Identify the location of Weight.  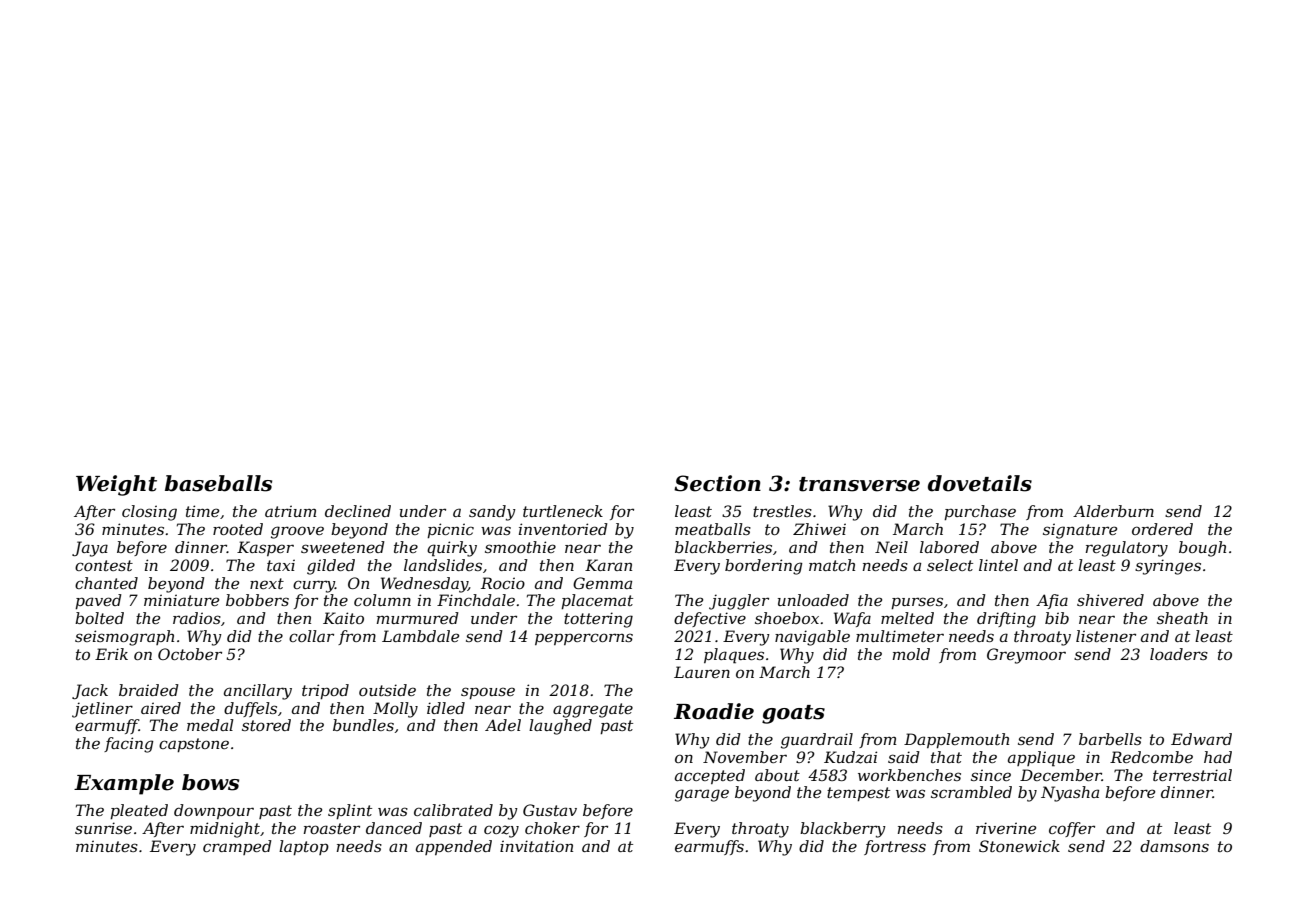
(116, 485).
